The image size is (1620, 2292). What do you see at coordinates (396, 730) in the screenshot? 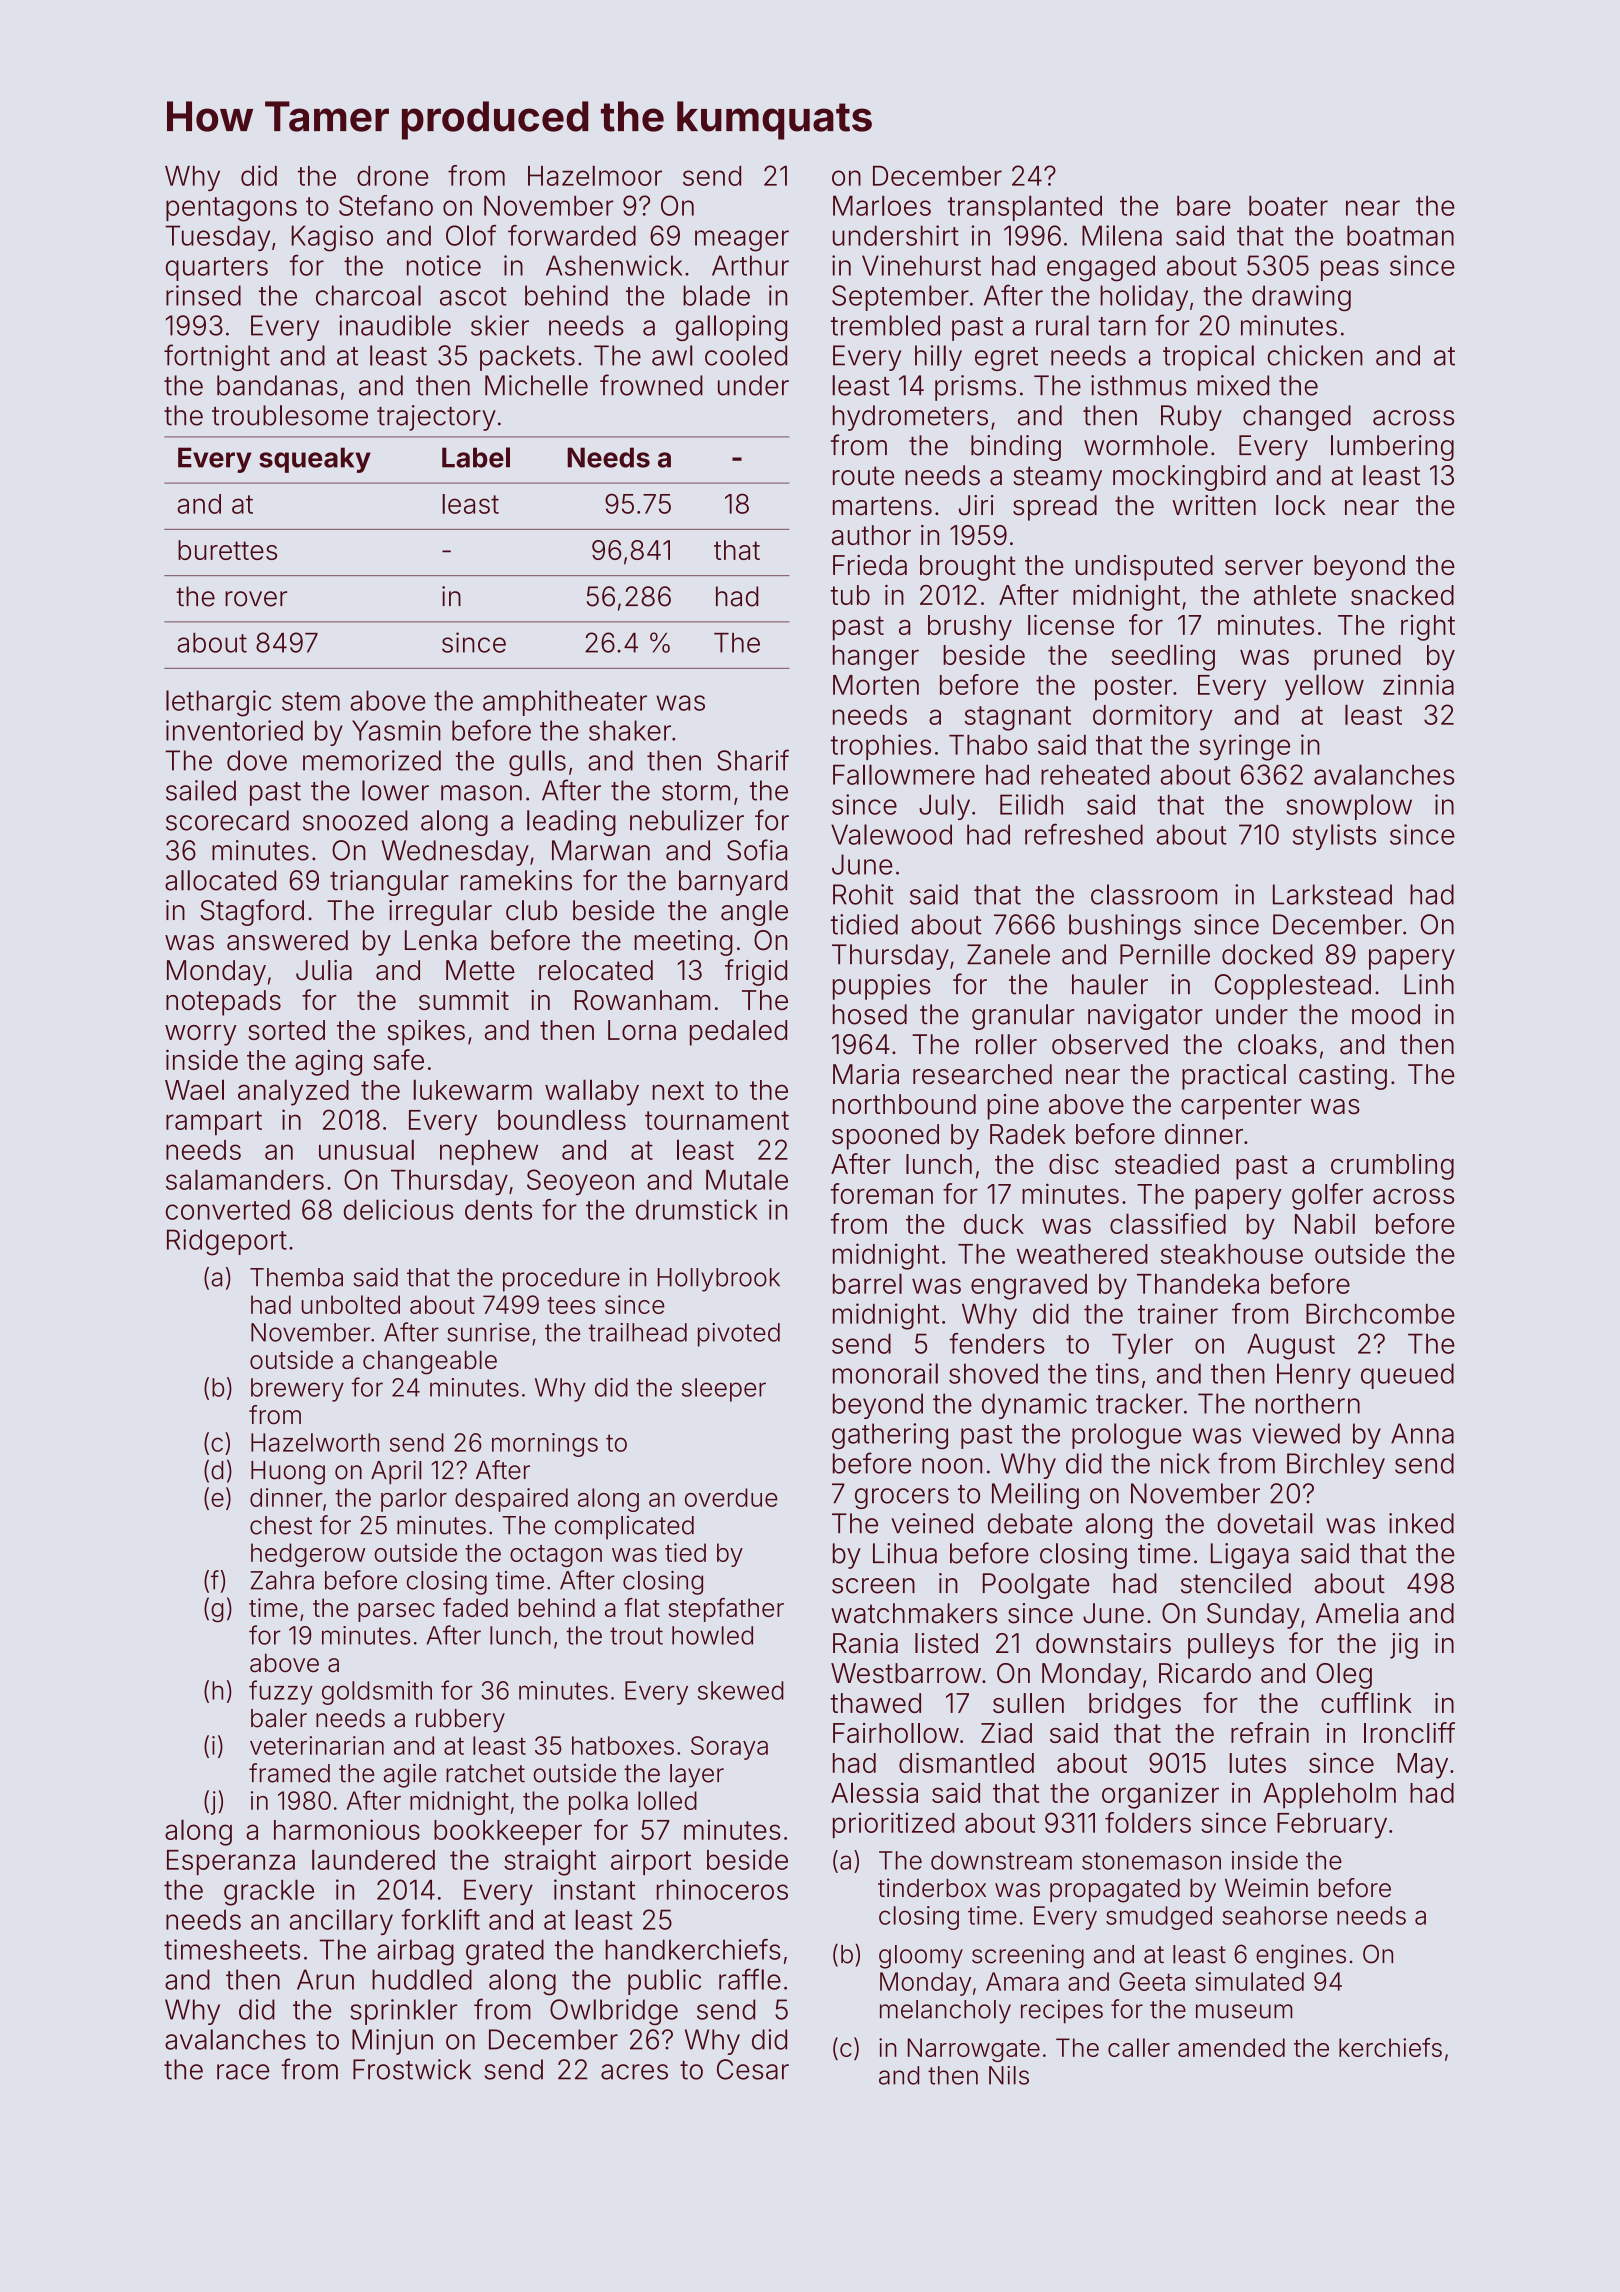
I see `Yasmin` at bounding box center [396, 730].
